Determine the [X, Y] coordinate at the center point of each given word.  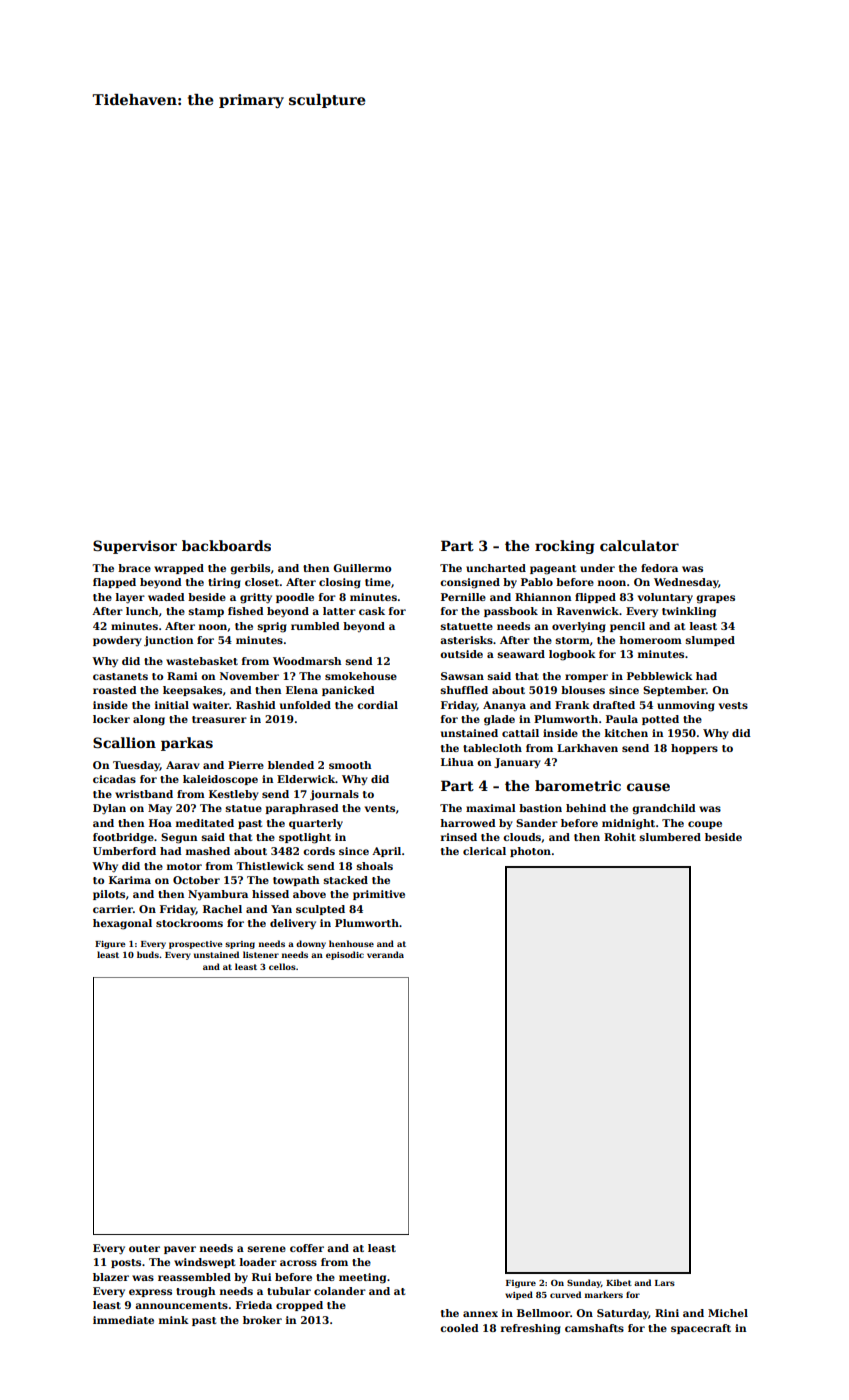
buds [148, 954]
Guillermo [362, 568]
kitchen [626, 733]
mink [174, 1320]
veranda [385, 954]
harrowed [468, 823]
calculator [639, 545]
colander [340, 1291]
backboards [226, 545]
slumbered [670, 837]
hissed [270, 894]
